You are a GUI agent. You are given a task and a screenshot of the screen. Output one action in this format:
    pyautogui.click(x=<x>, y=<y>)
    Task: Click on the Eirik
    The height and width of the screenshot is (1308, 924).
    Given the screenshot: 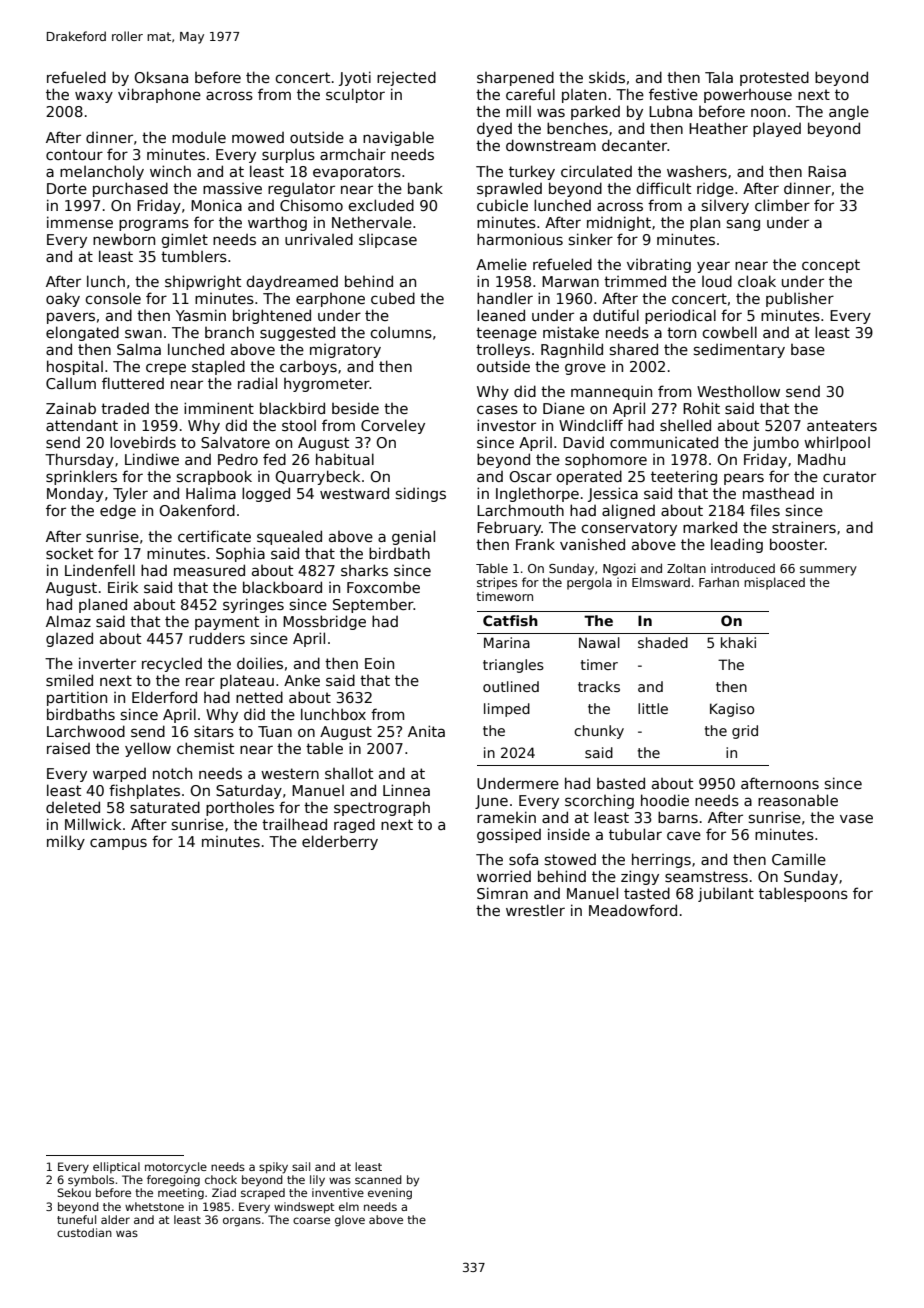 What is the action you would take?
    pyautogui.click(x=123, y=587)
